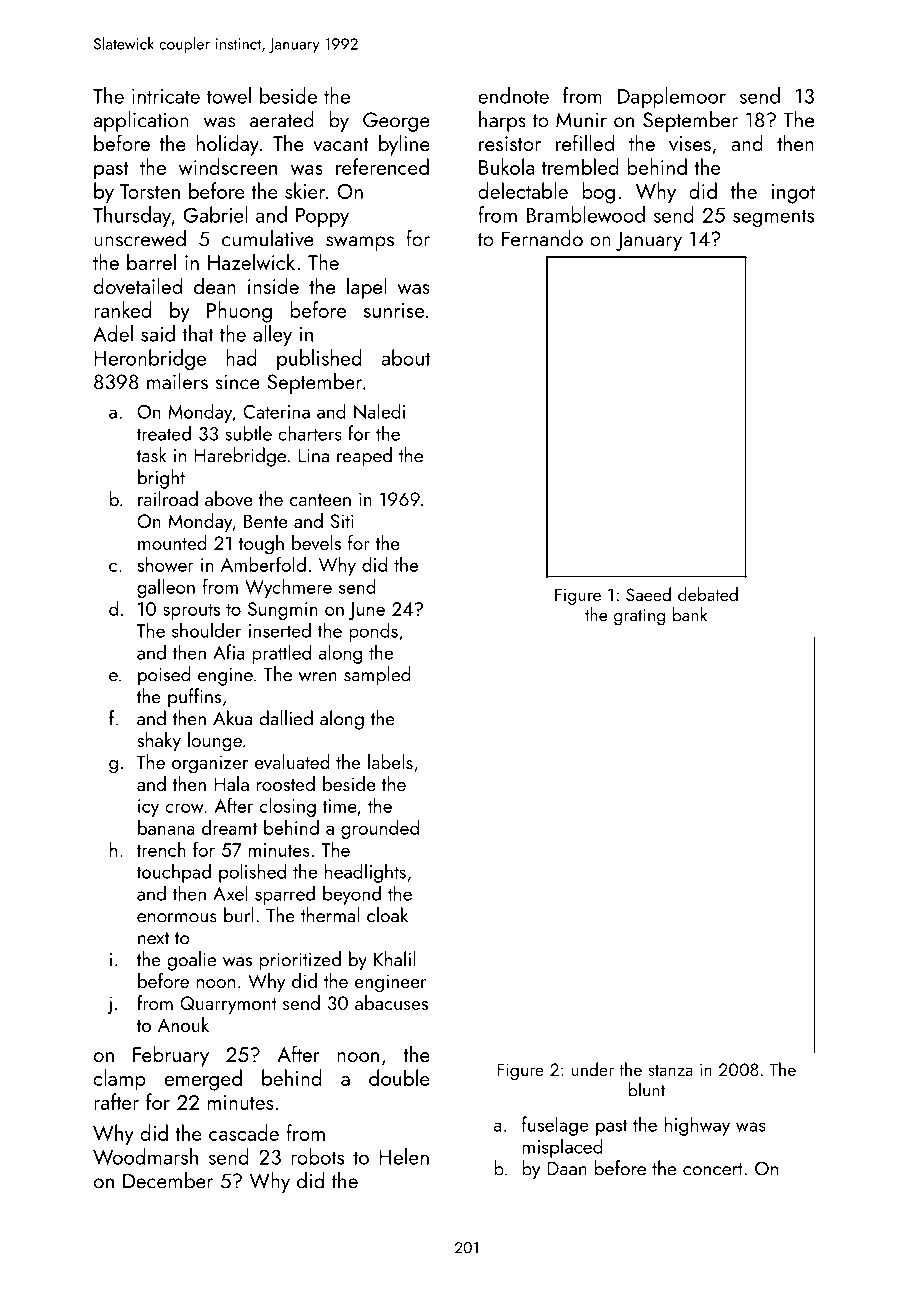  I want to click on prioritized, so click(300, 961).
